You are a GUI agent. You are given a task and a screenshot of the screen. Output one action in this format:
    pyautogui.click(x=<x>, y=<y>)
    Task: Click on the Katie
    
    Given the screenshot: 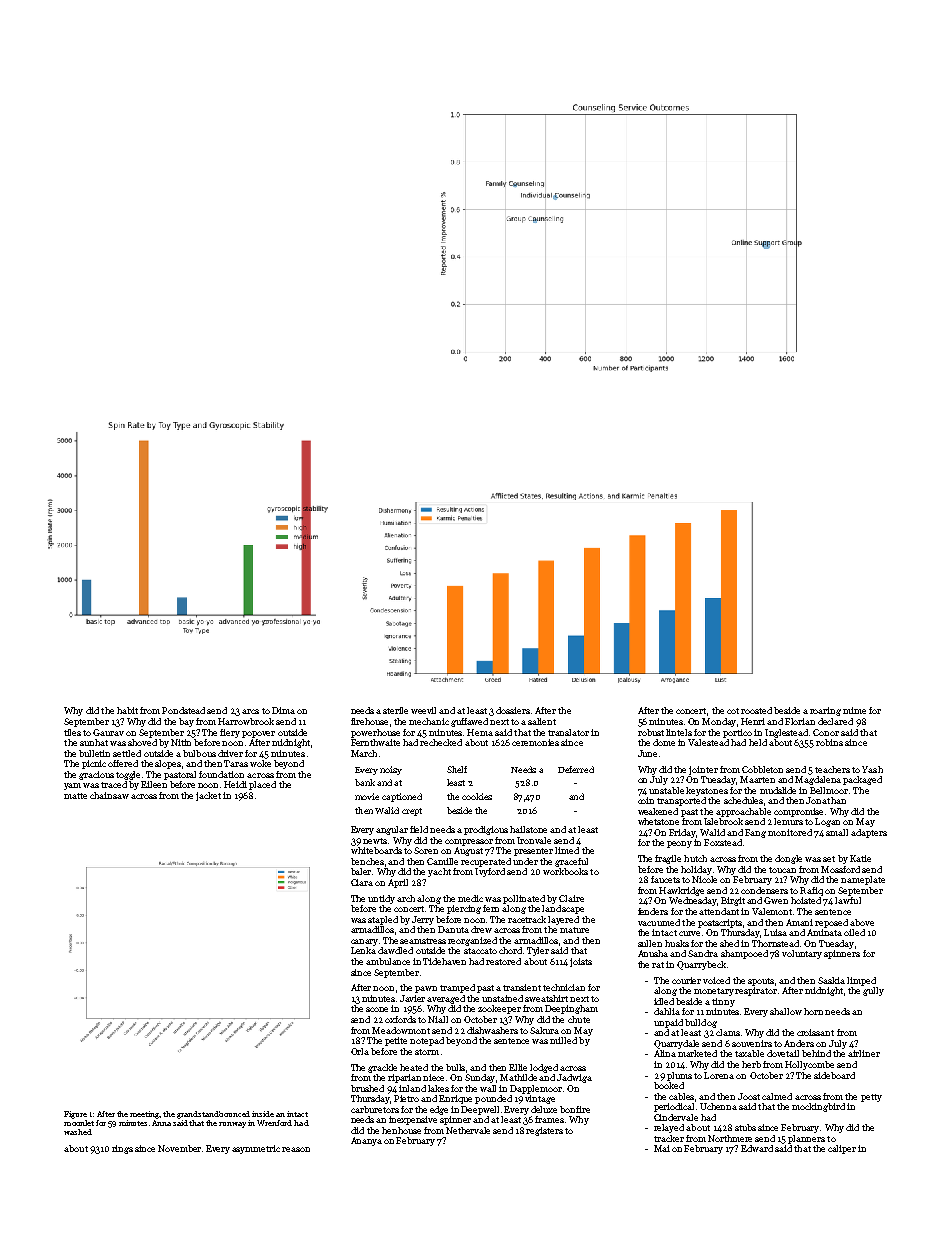 What is the action you would take?
    pyautogui.click(x=860, y=858)
